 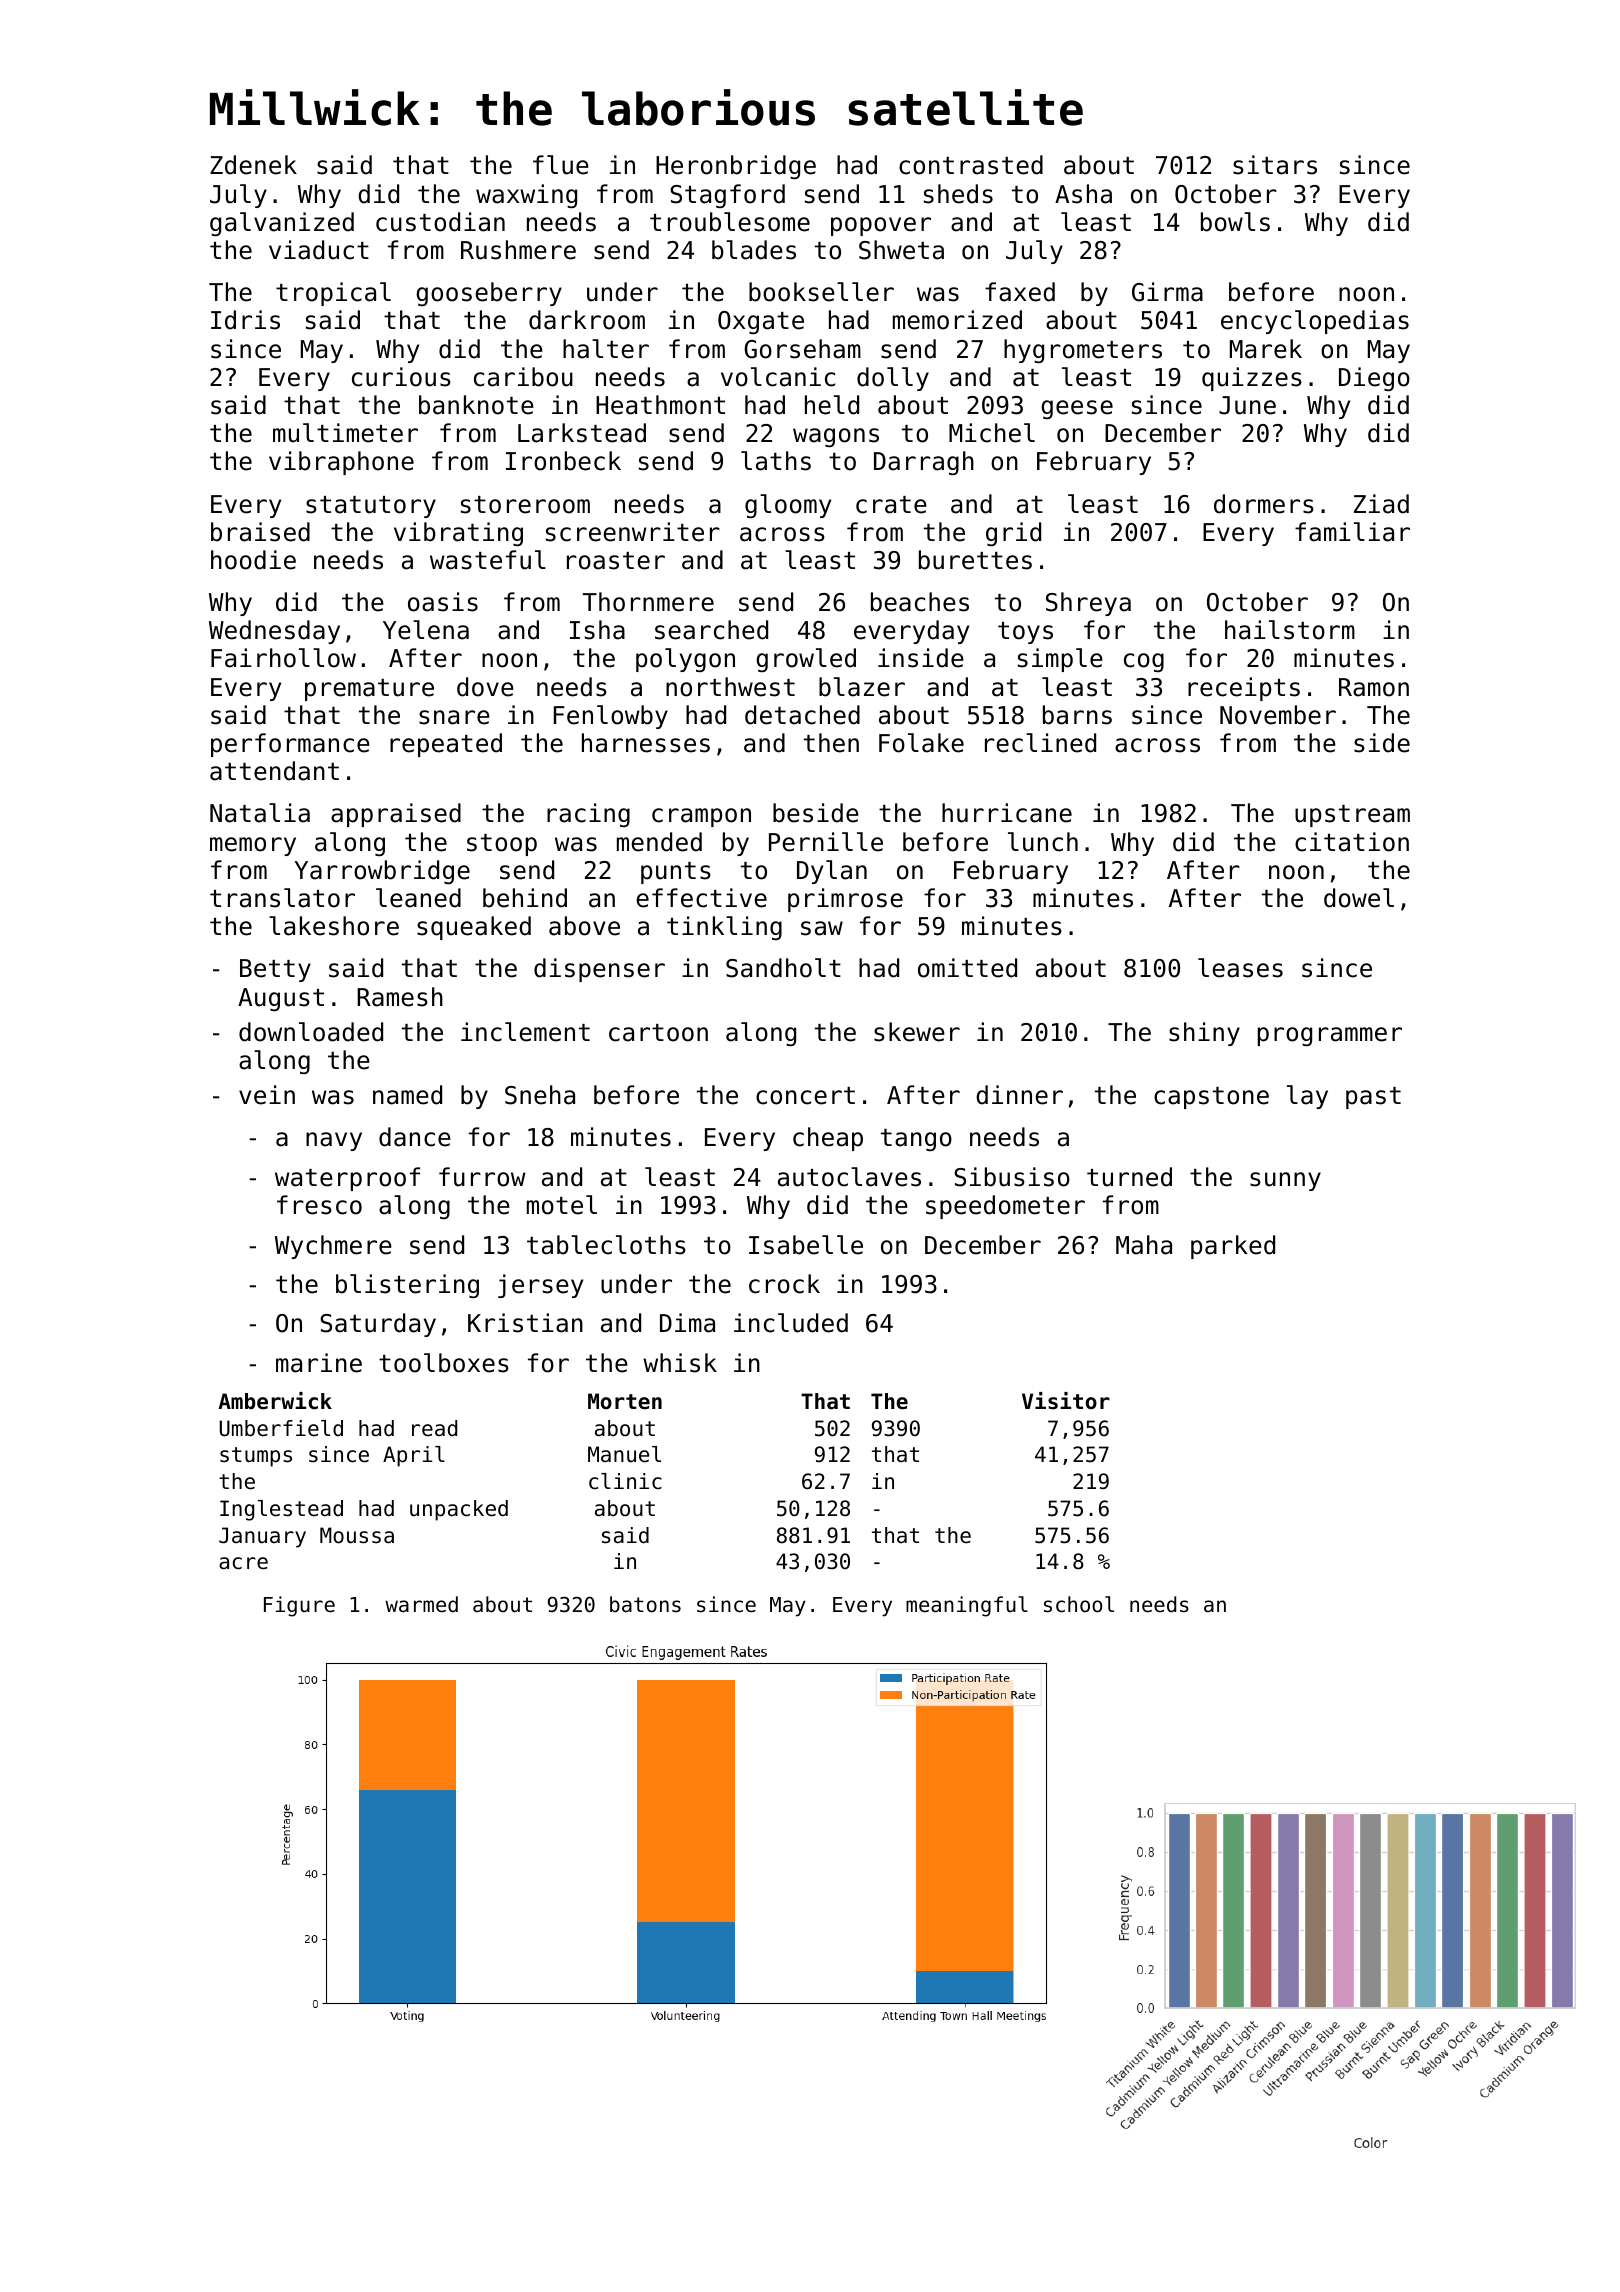 What do you see at coordinates (1275, 165) in the image?
I see `sitars` at bounding box center [1275, 165].
